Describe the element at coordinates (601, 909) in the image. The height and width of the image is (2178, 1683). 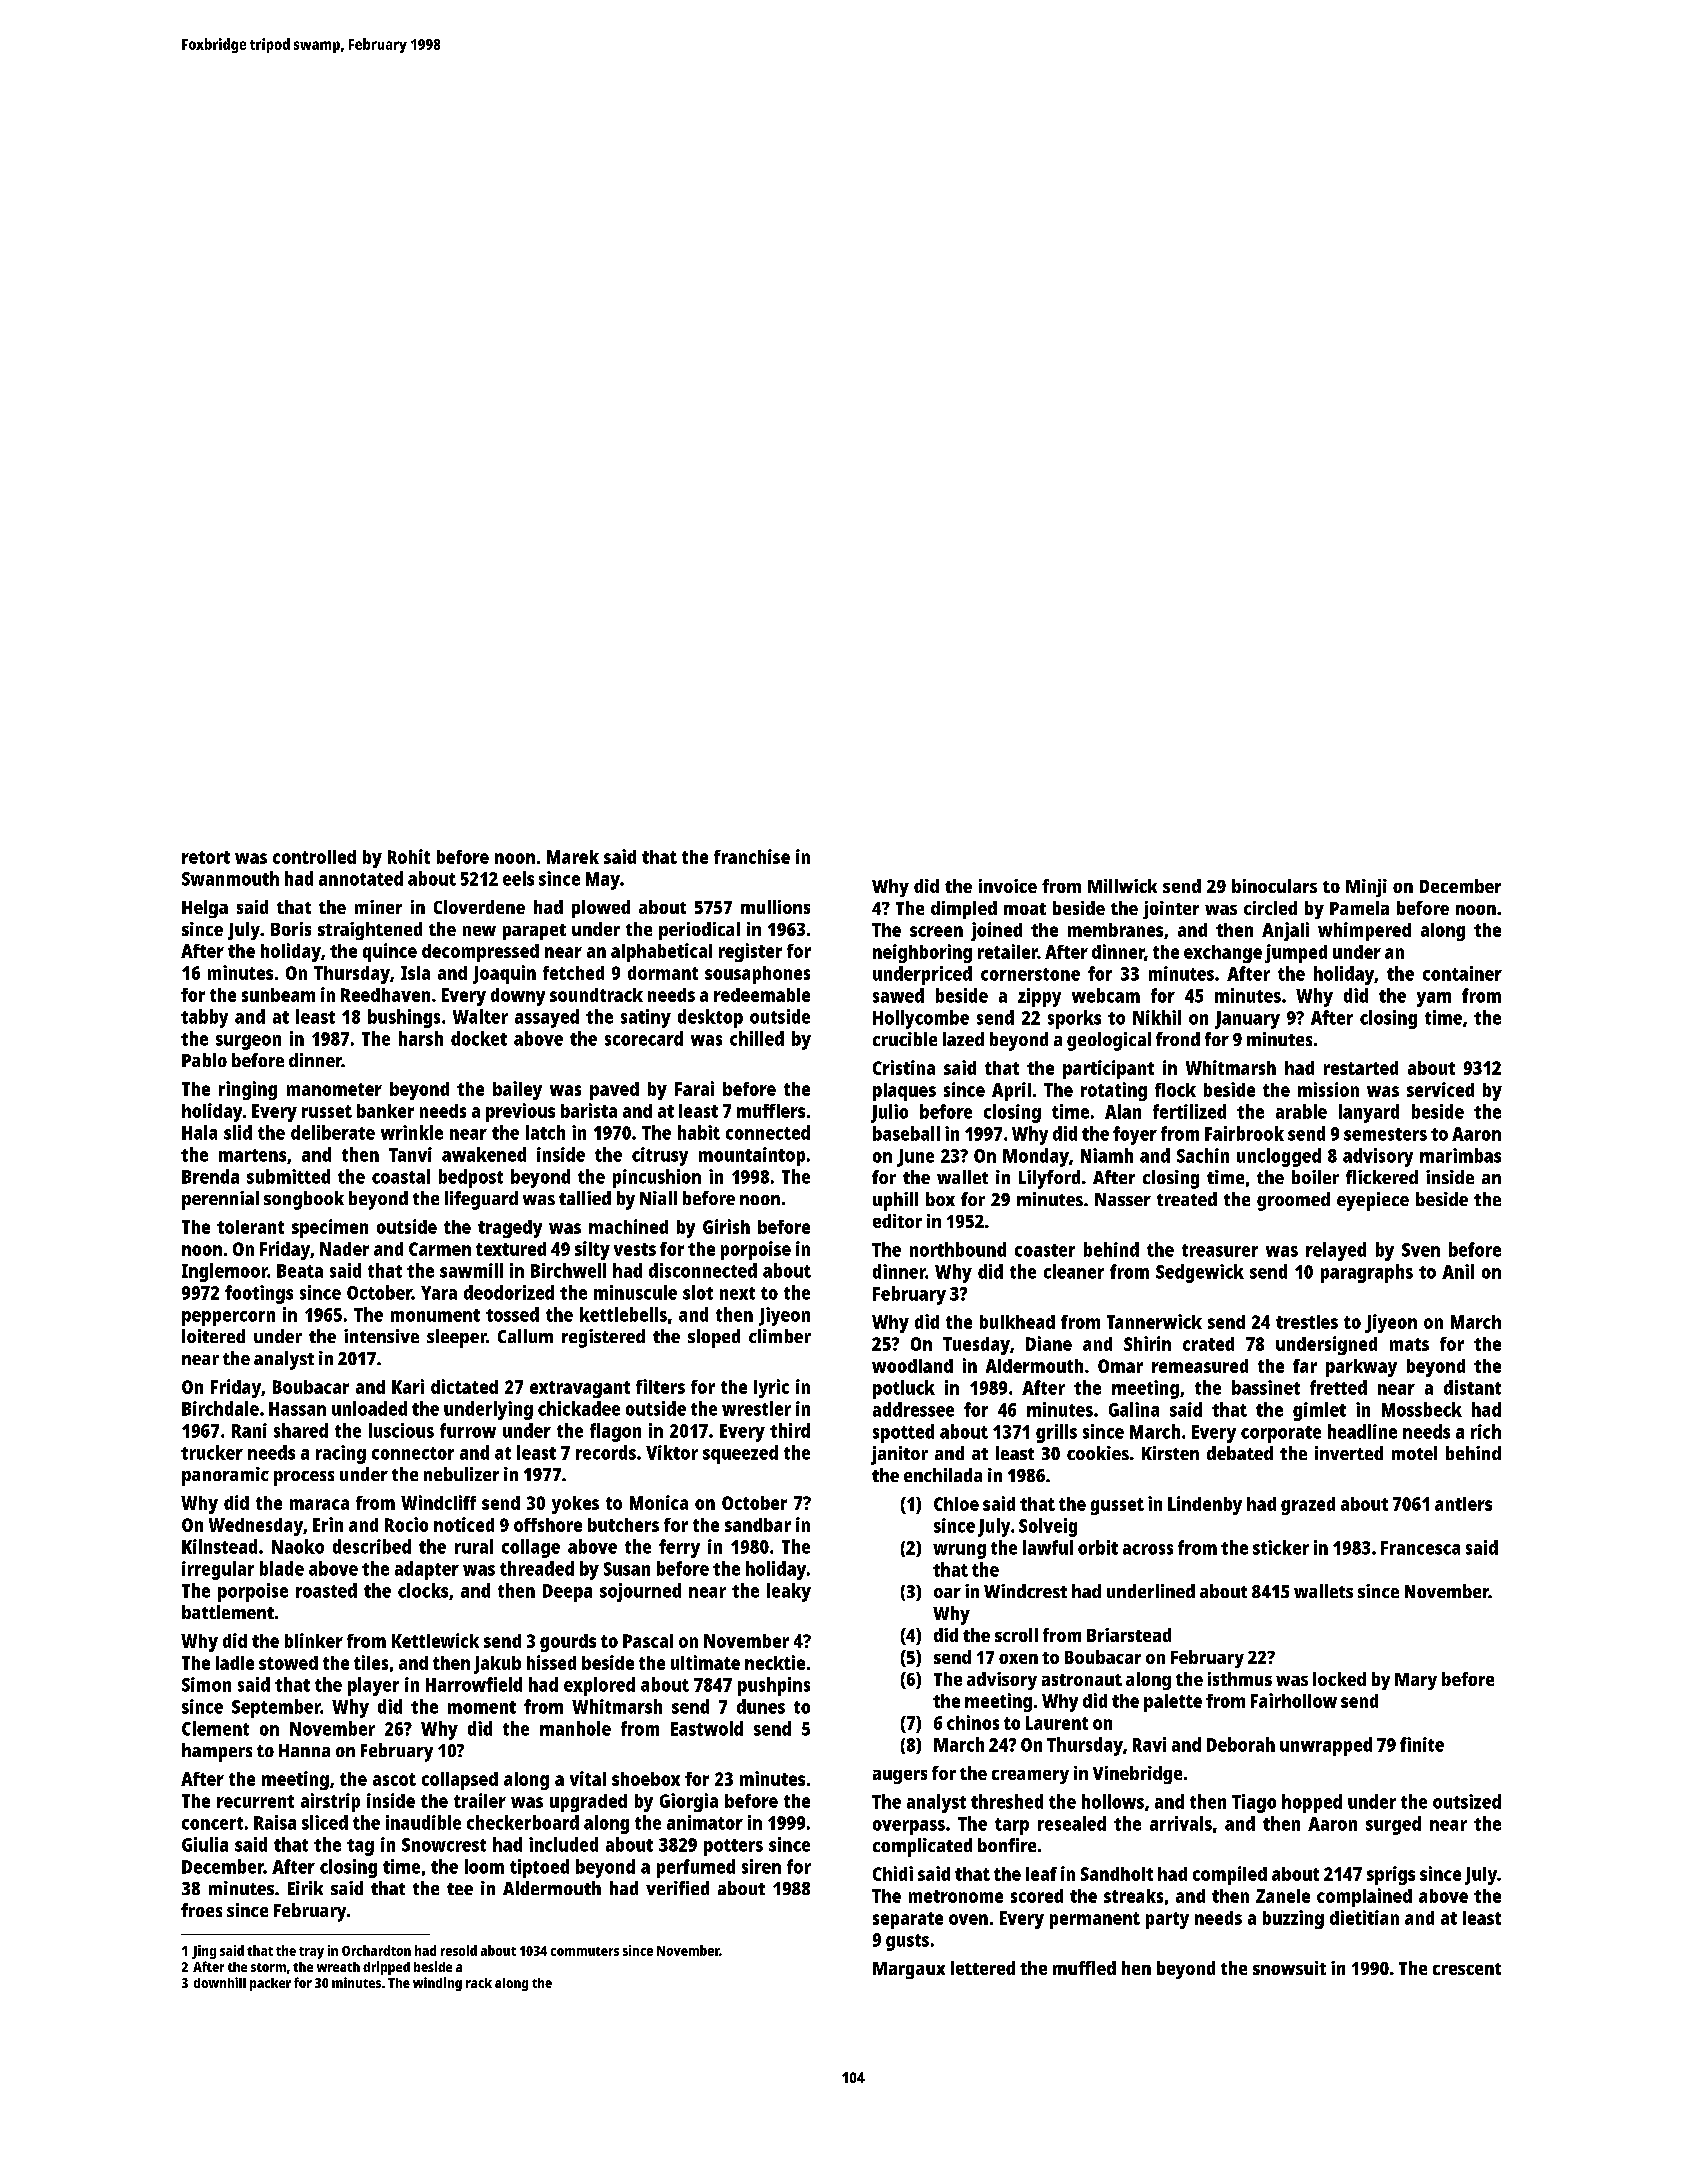
I see `plowed` at that location.
